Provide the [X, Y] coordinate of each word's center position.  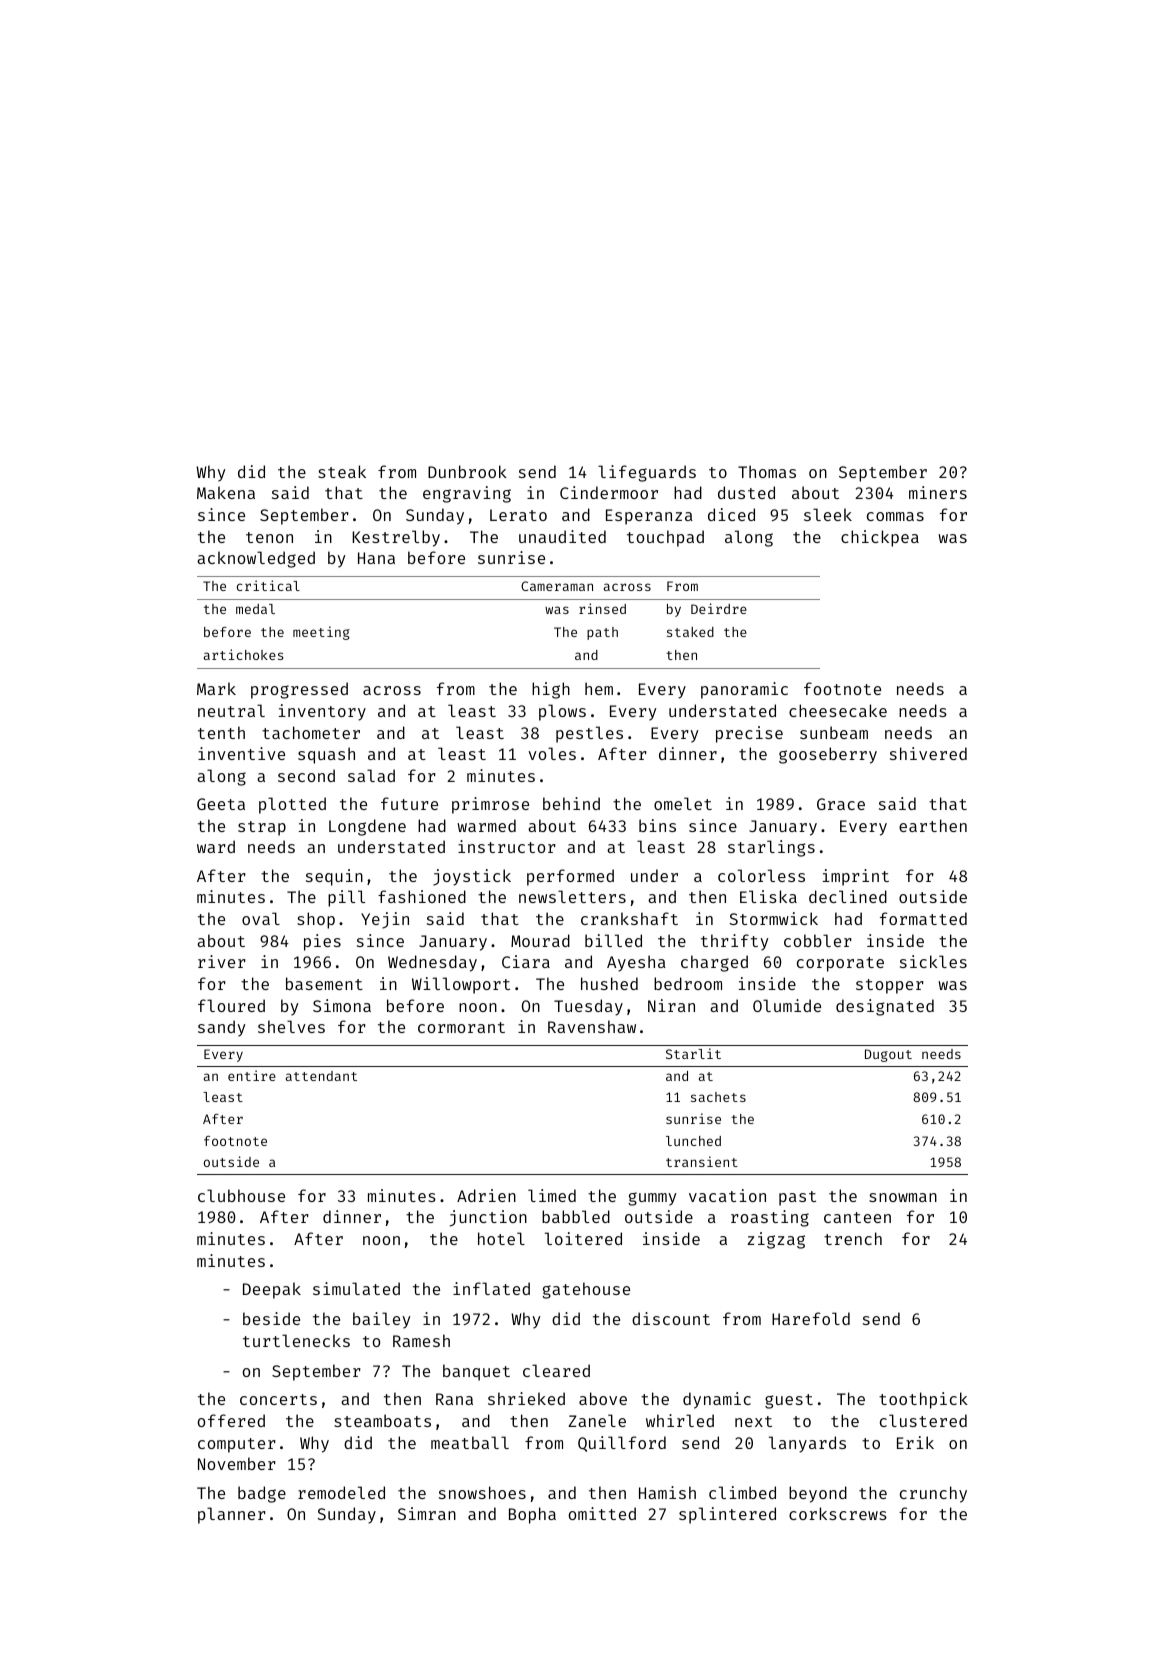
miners [938, 492]
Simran [427, 1513]
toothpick [923, 1400]
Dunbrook [467, 471]
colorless [761, 875]
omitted [602, 1513]
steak [342, 471]
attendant [321, 1076]
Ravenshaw [592, 1026]
